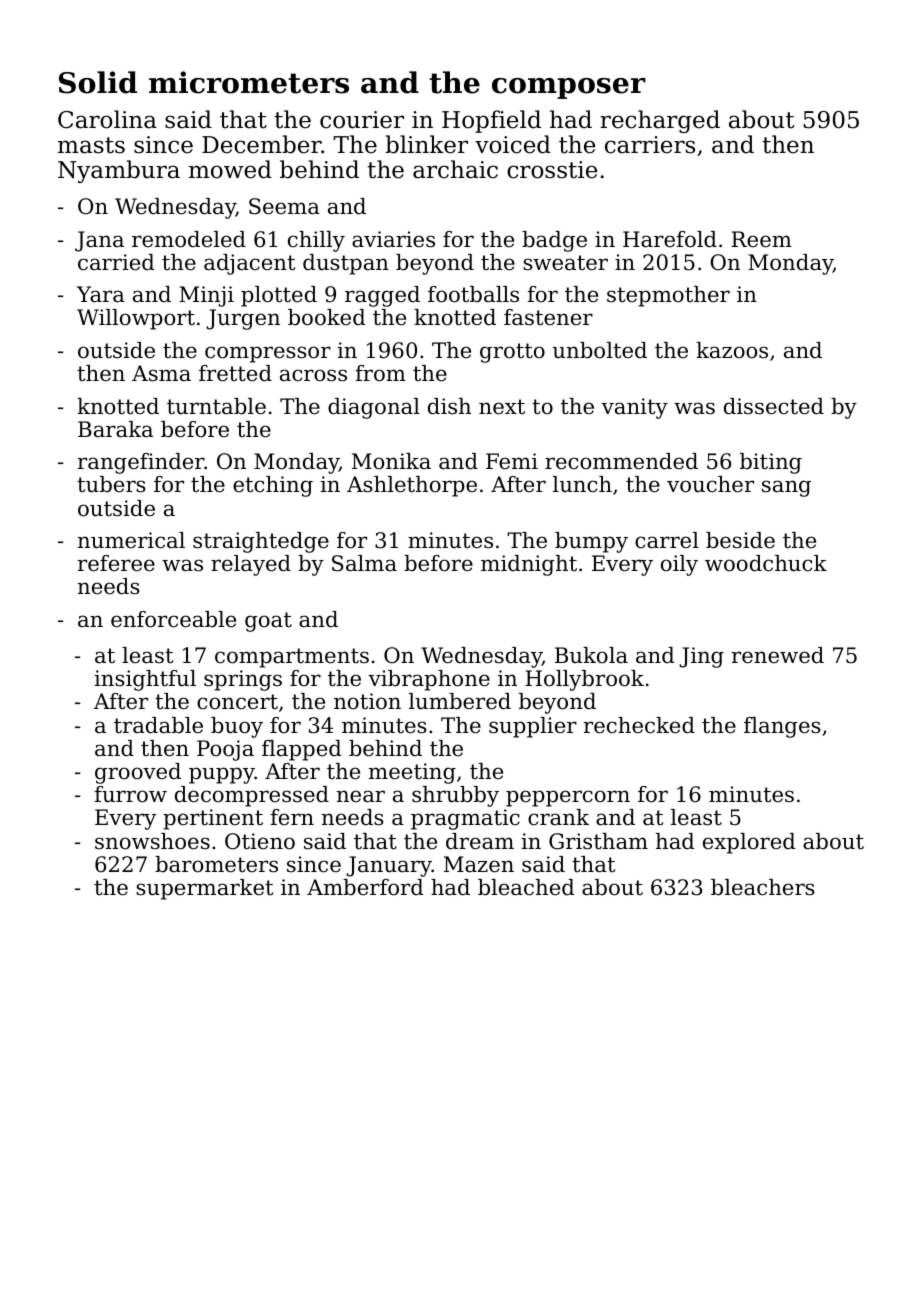  I want to click on bleachers, so click(763, 887).
